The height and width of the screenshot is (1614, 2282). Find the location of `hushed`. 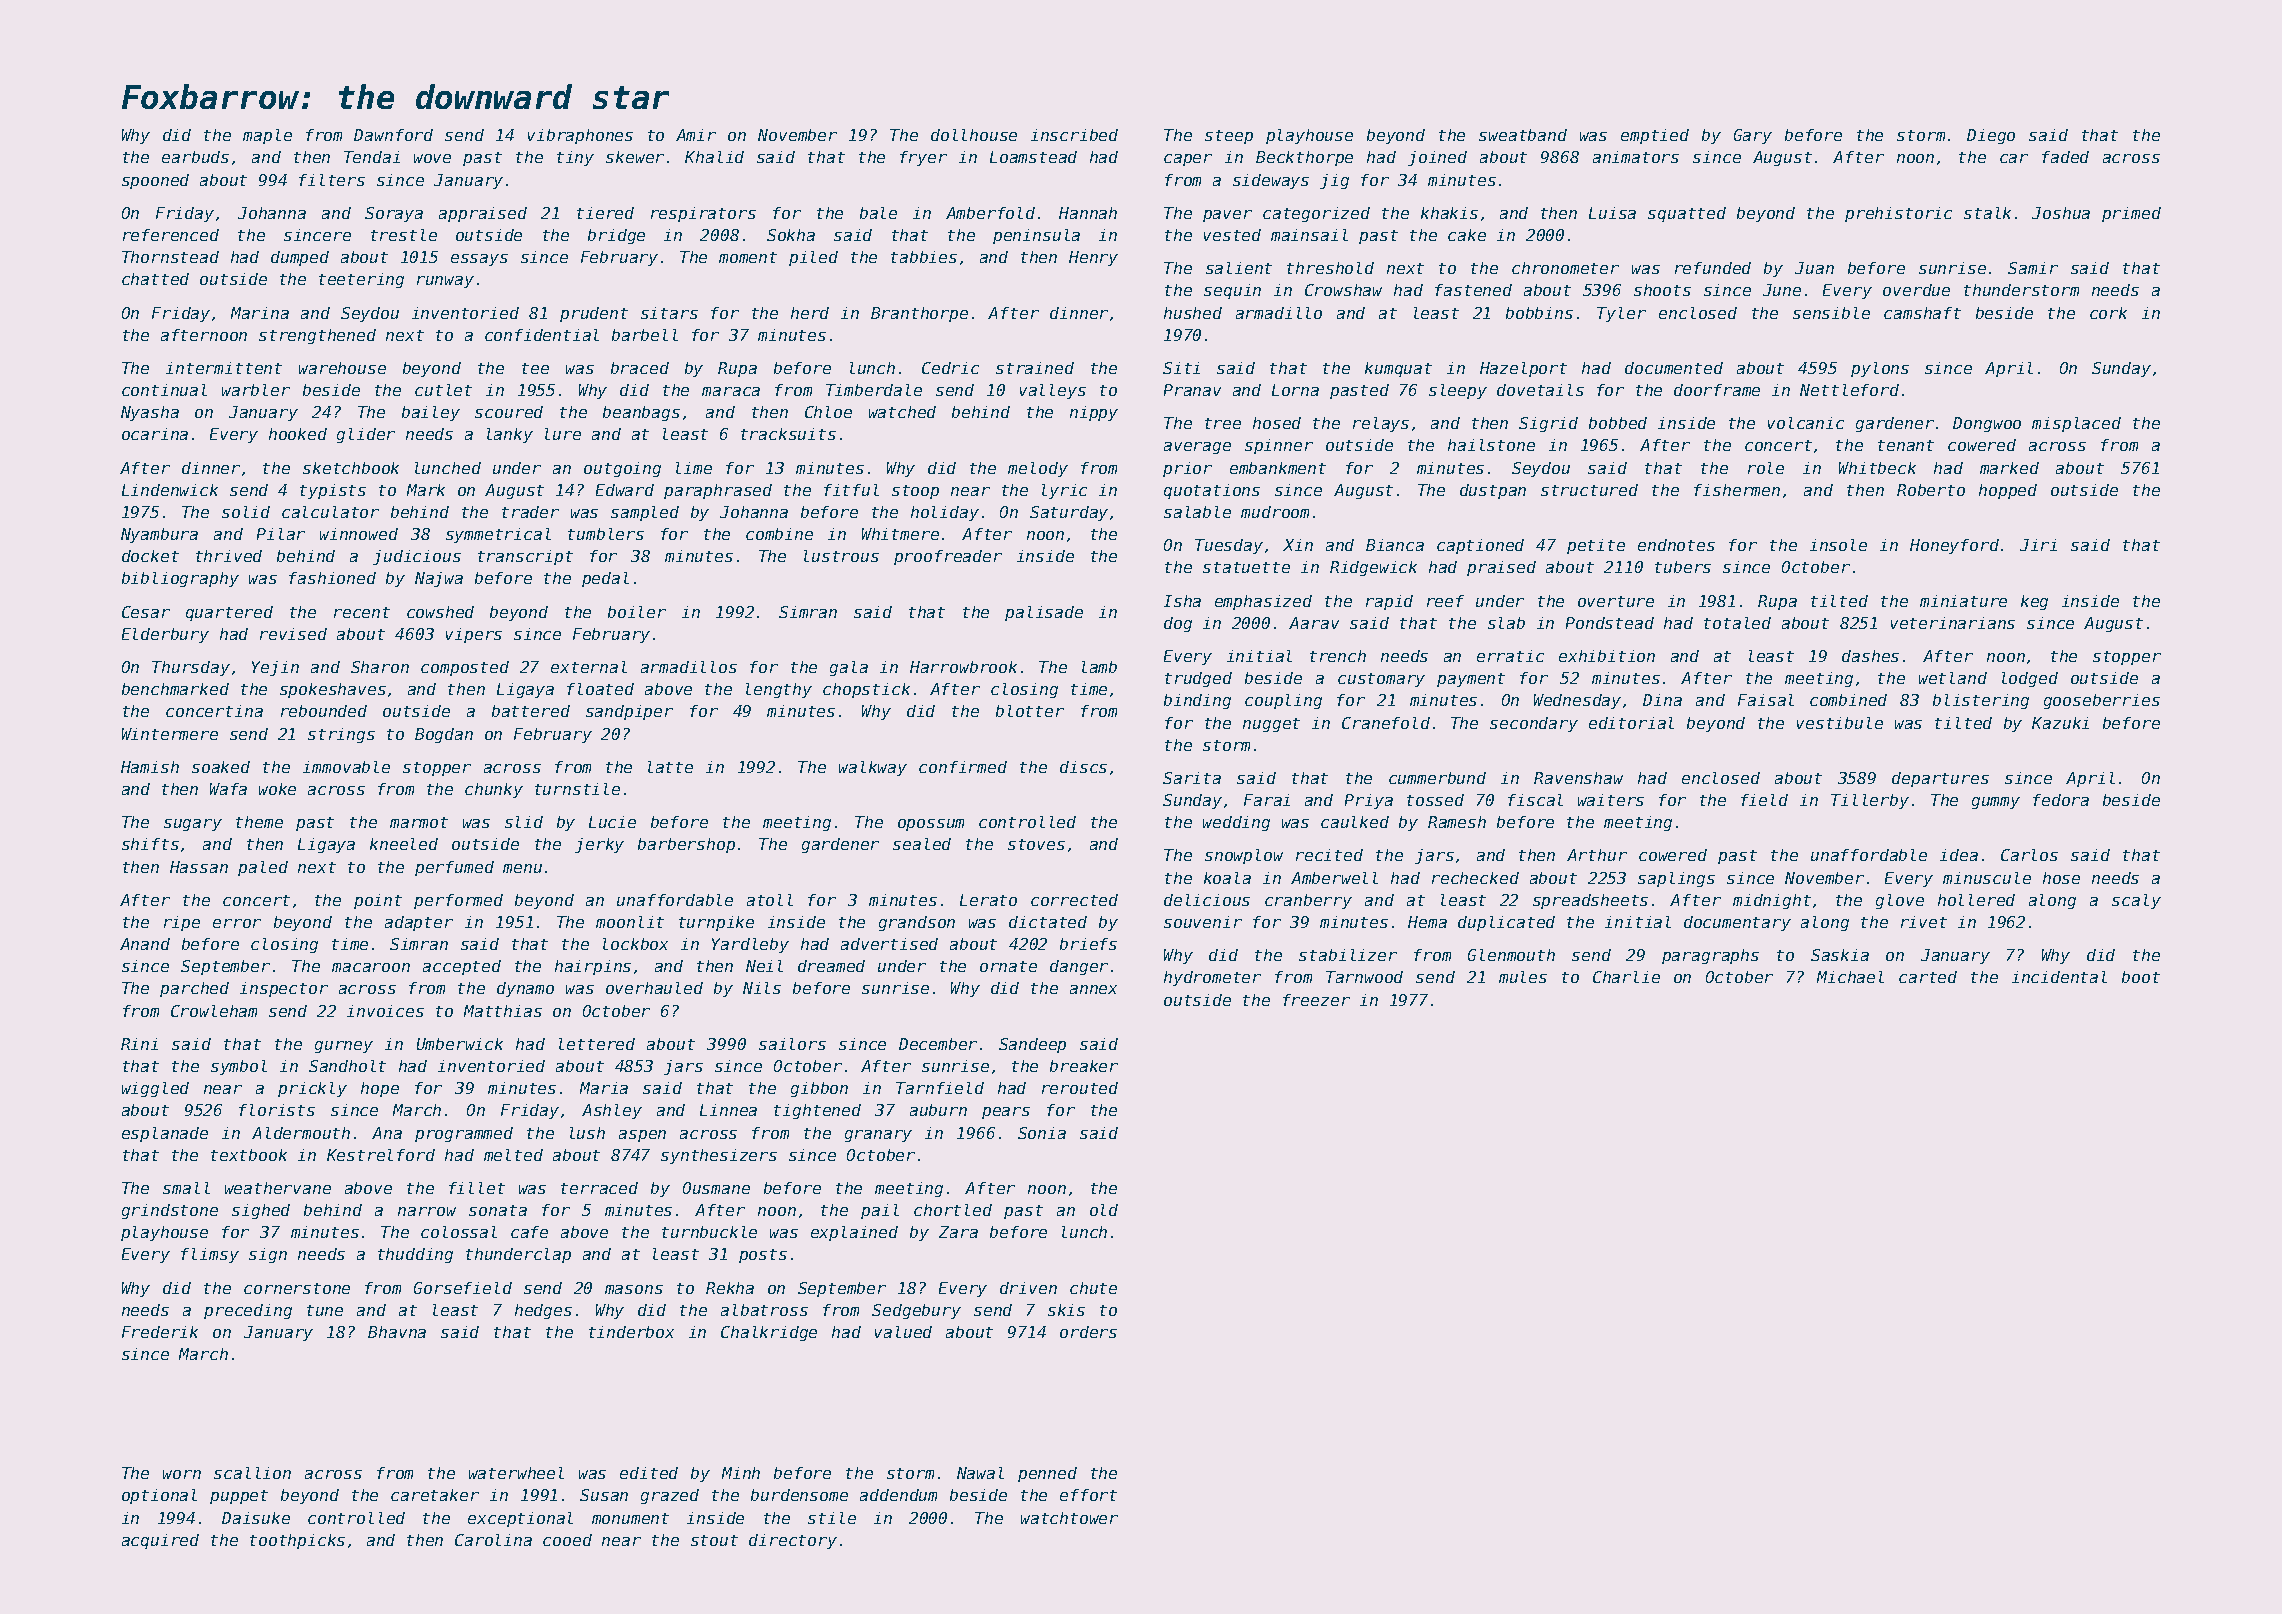

hushed is located at coordinates (1193, 313).
